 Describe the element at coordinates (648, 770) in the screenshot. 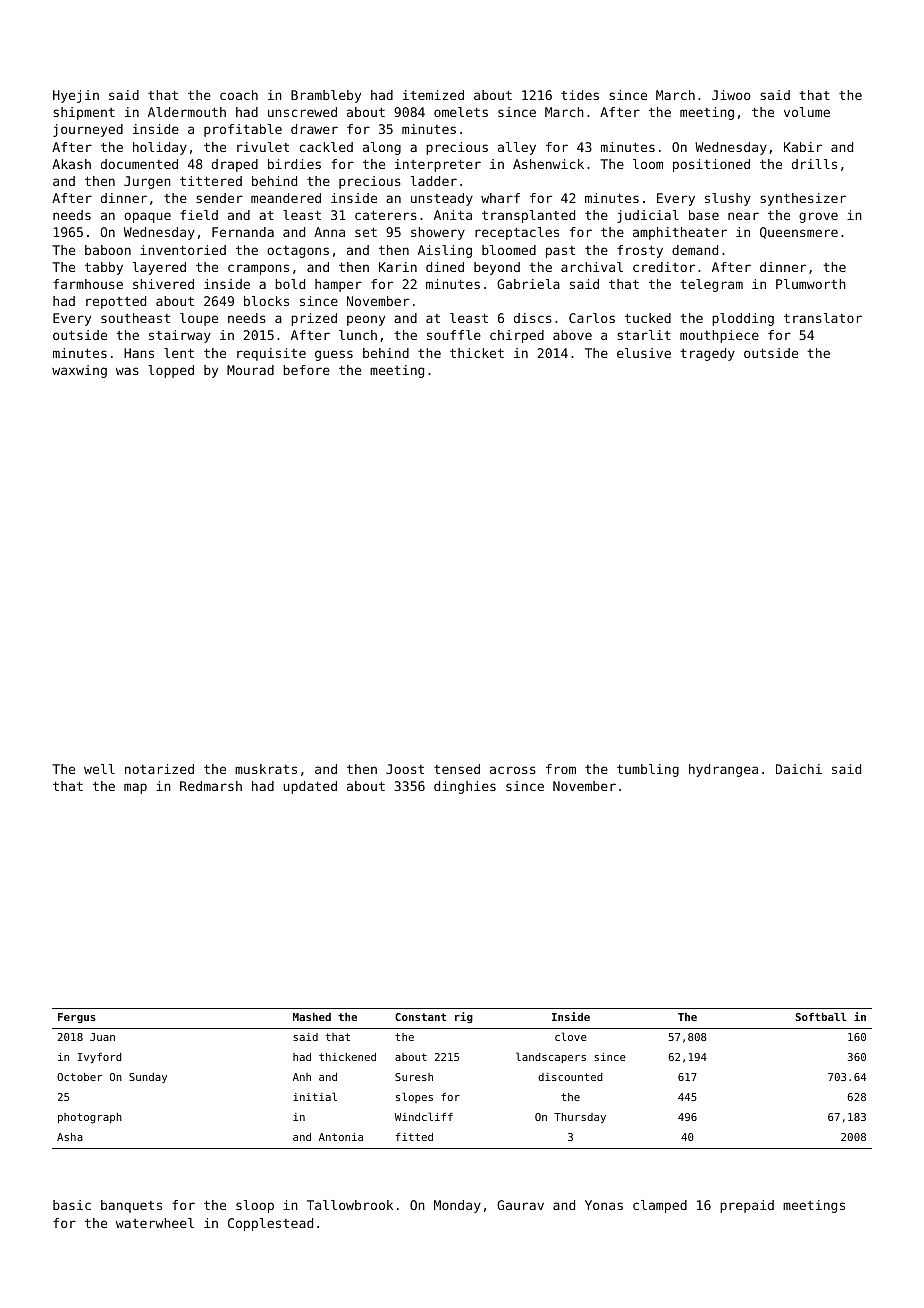

I see `tumbling` at that location.
